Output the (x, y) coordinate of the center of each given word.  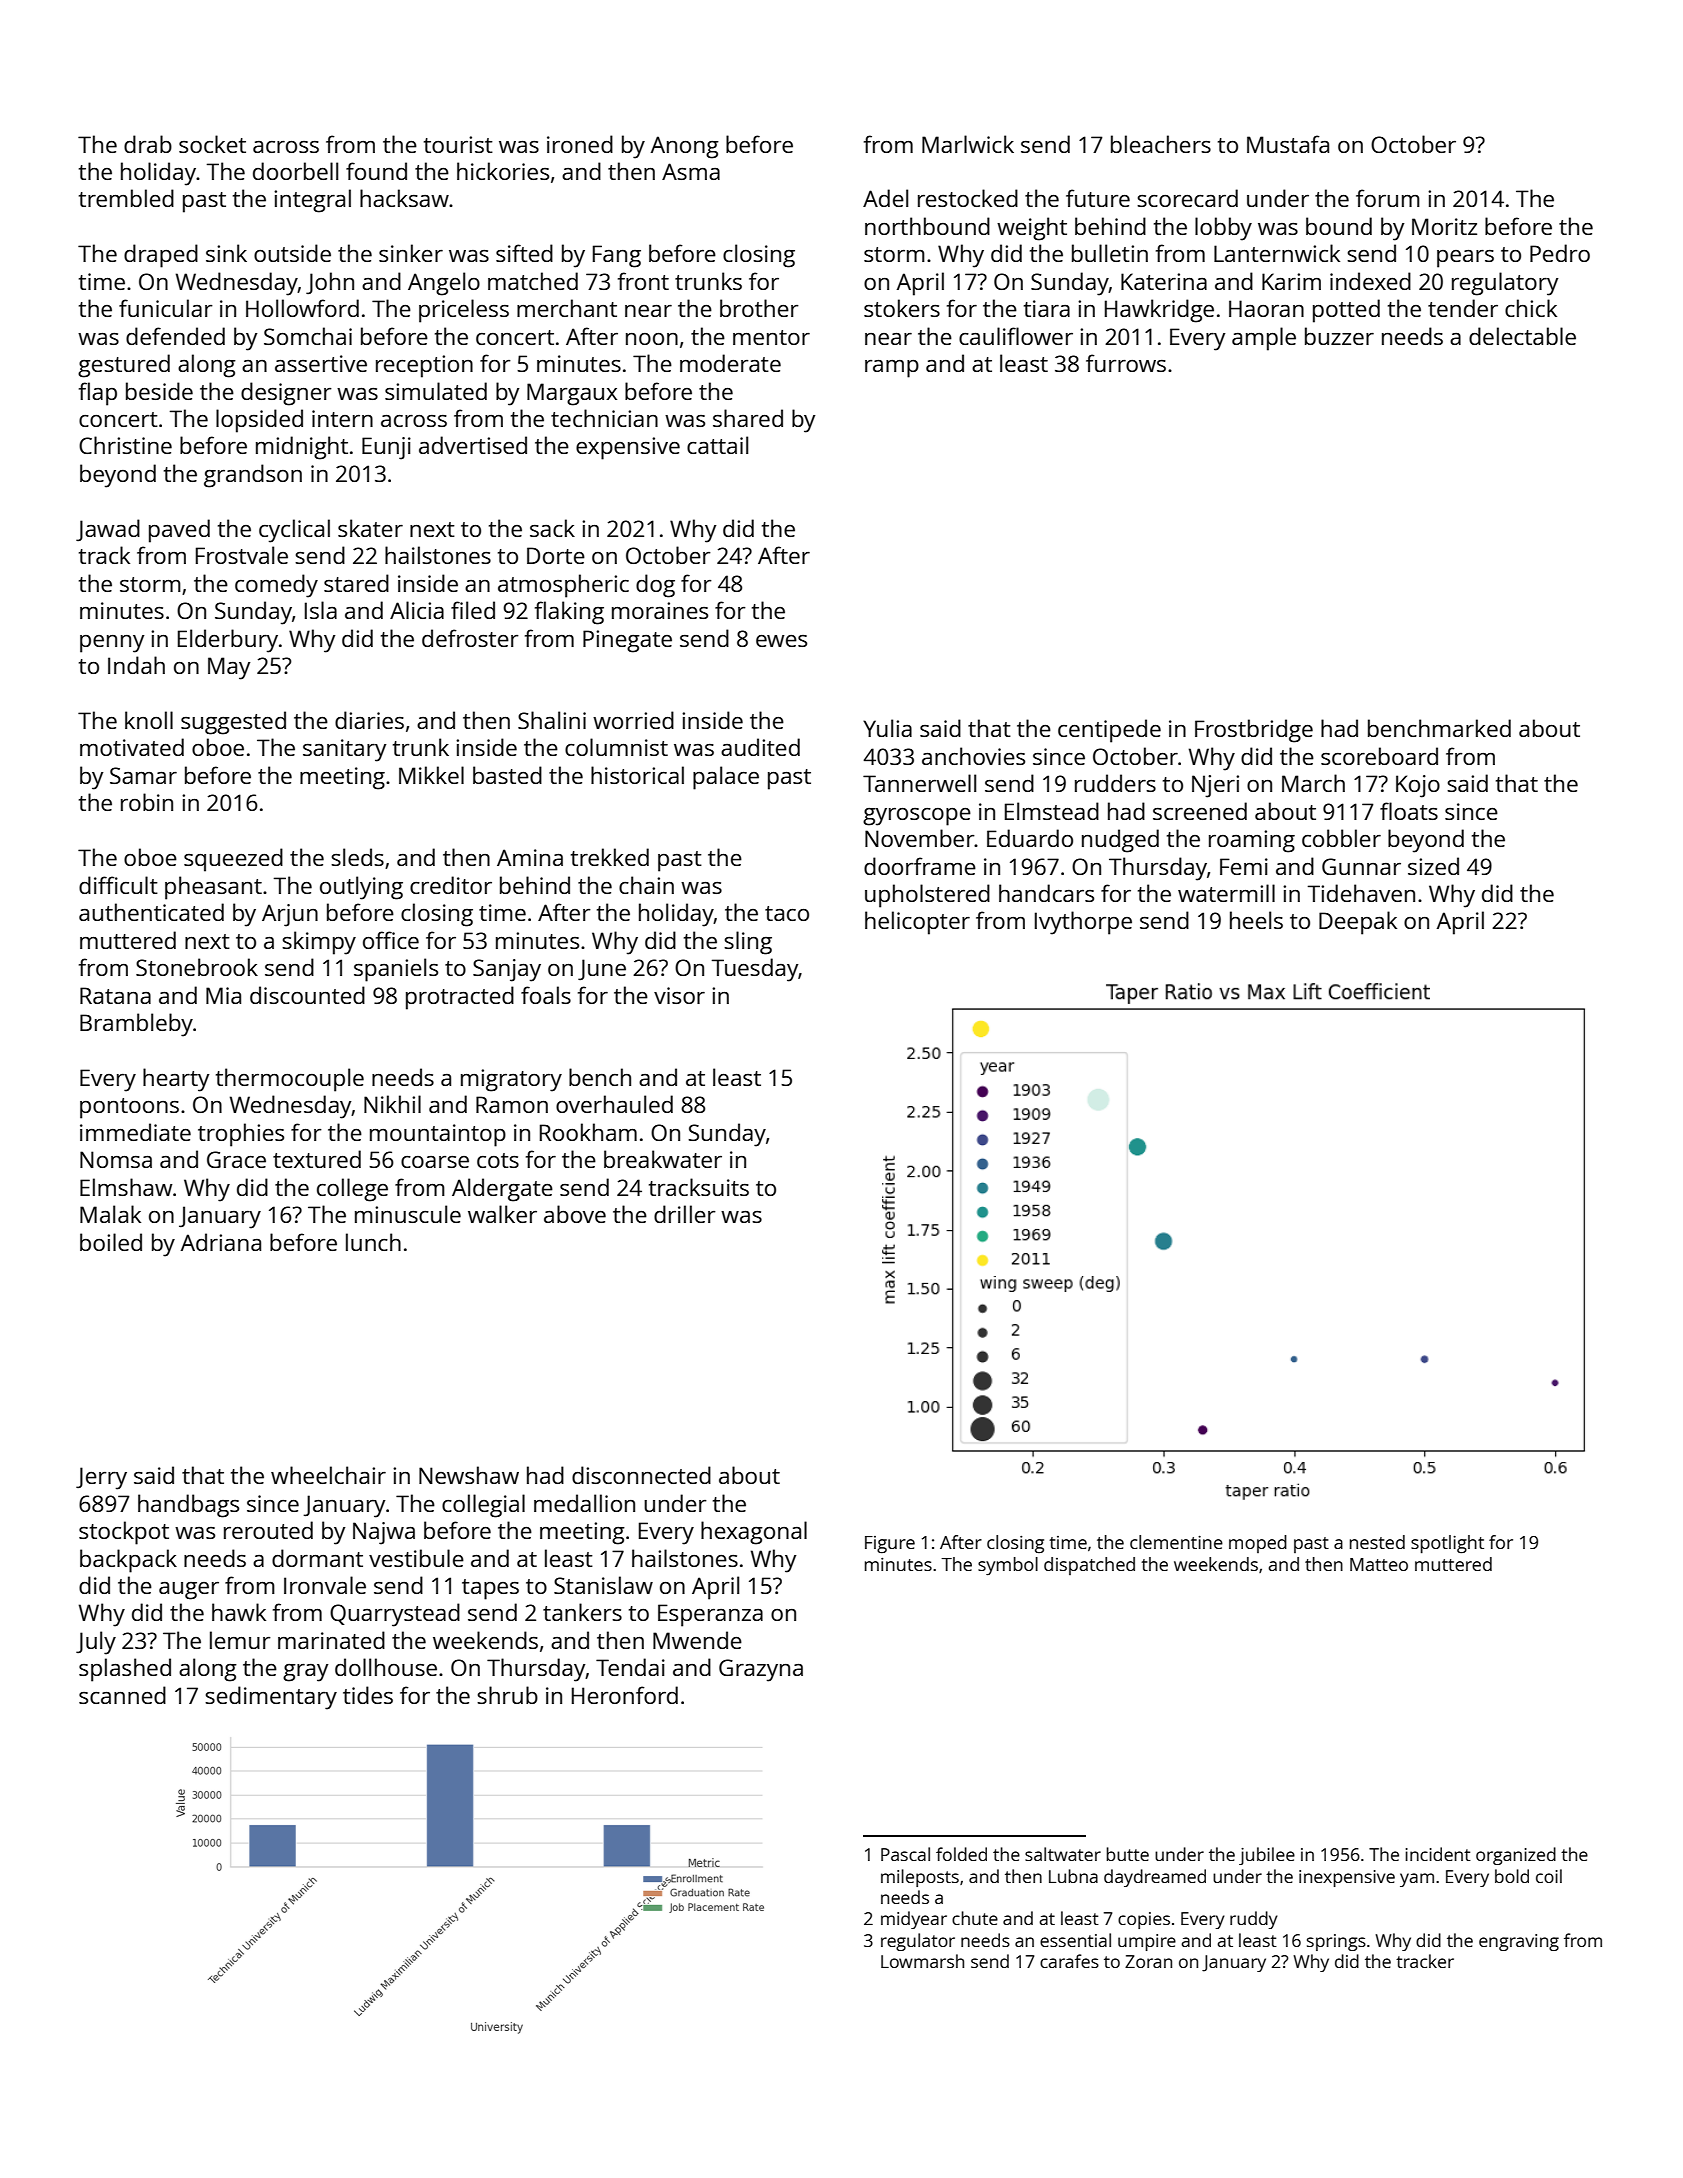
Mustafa (1288, 144)
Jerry (101, 1478)
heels (1256, 920)
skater (370, 528)
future (1098, 198)
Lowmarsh (922, 1961)
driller (685, 1214)
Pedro (1560, 253)
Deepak (1358, 923)
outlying (361, 888)
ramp (892, 369)
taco (787, 913)
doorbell (295, 171)
